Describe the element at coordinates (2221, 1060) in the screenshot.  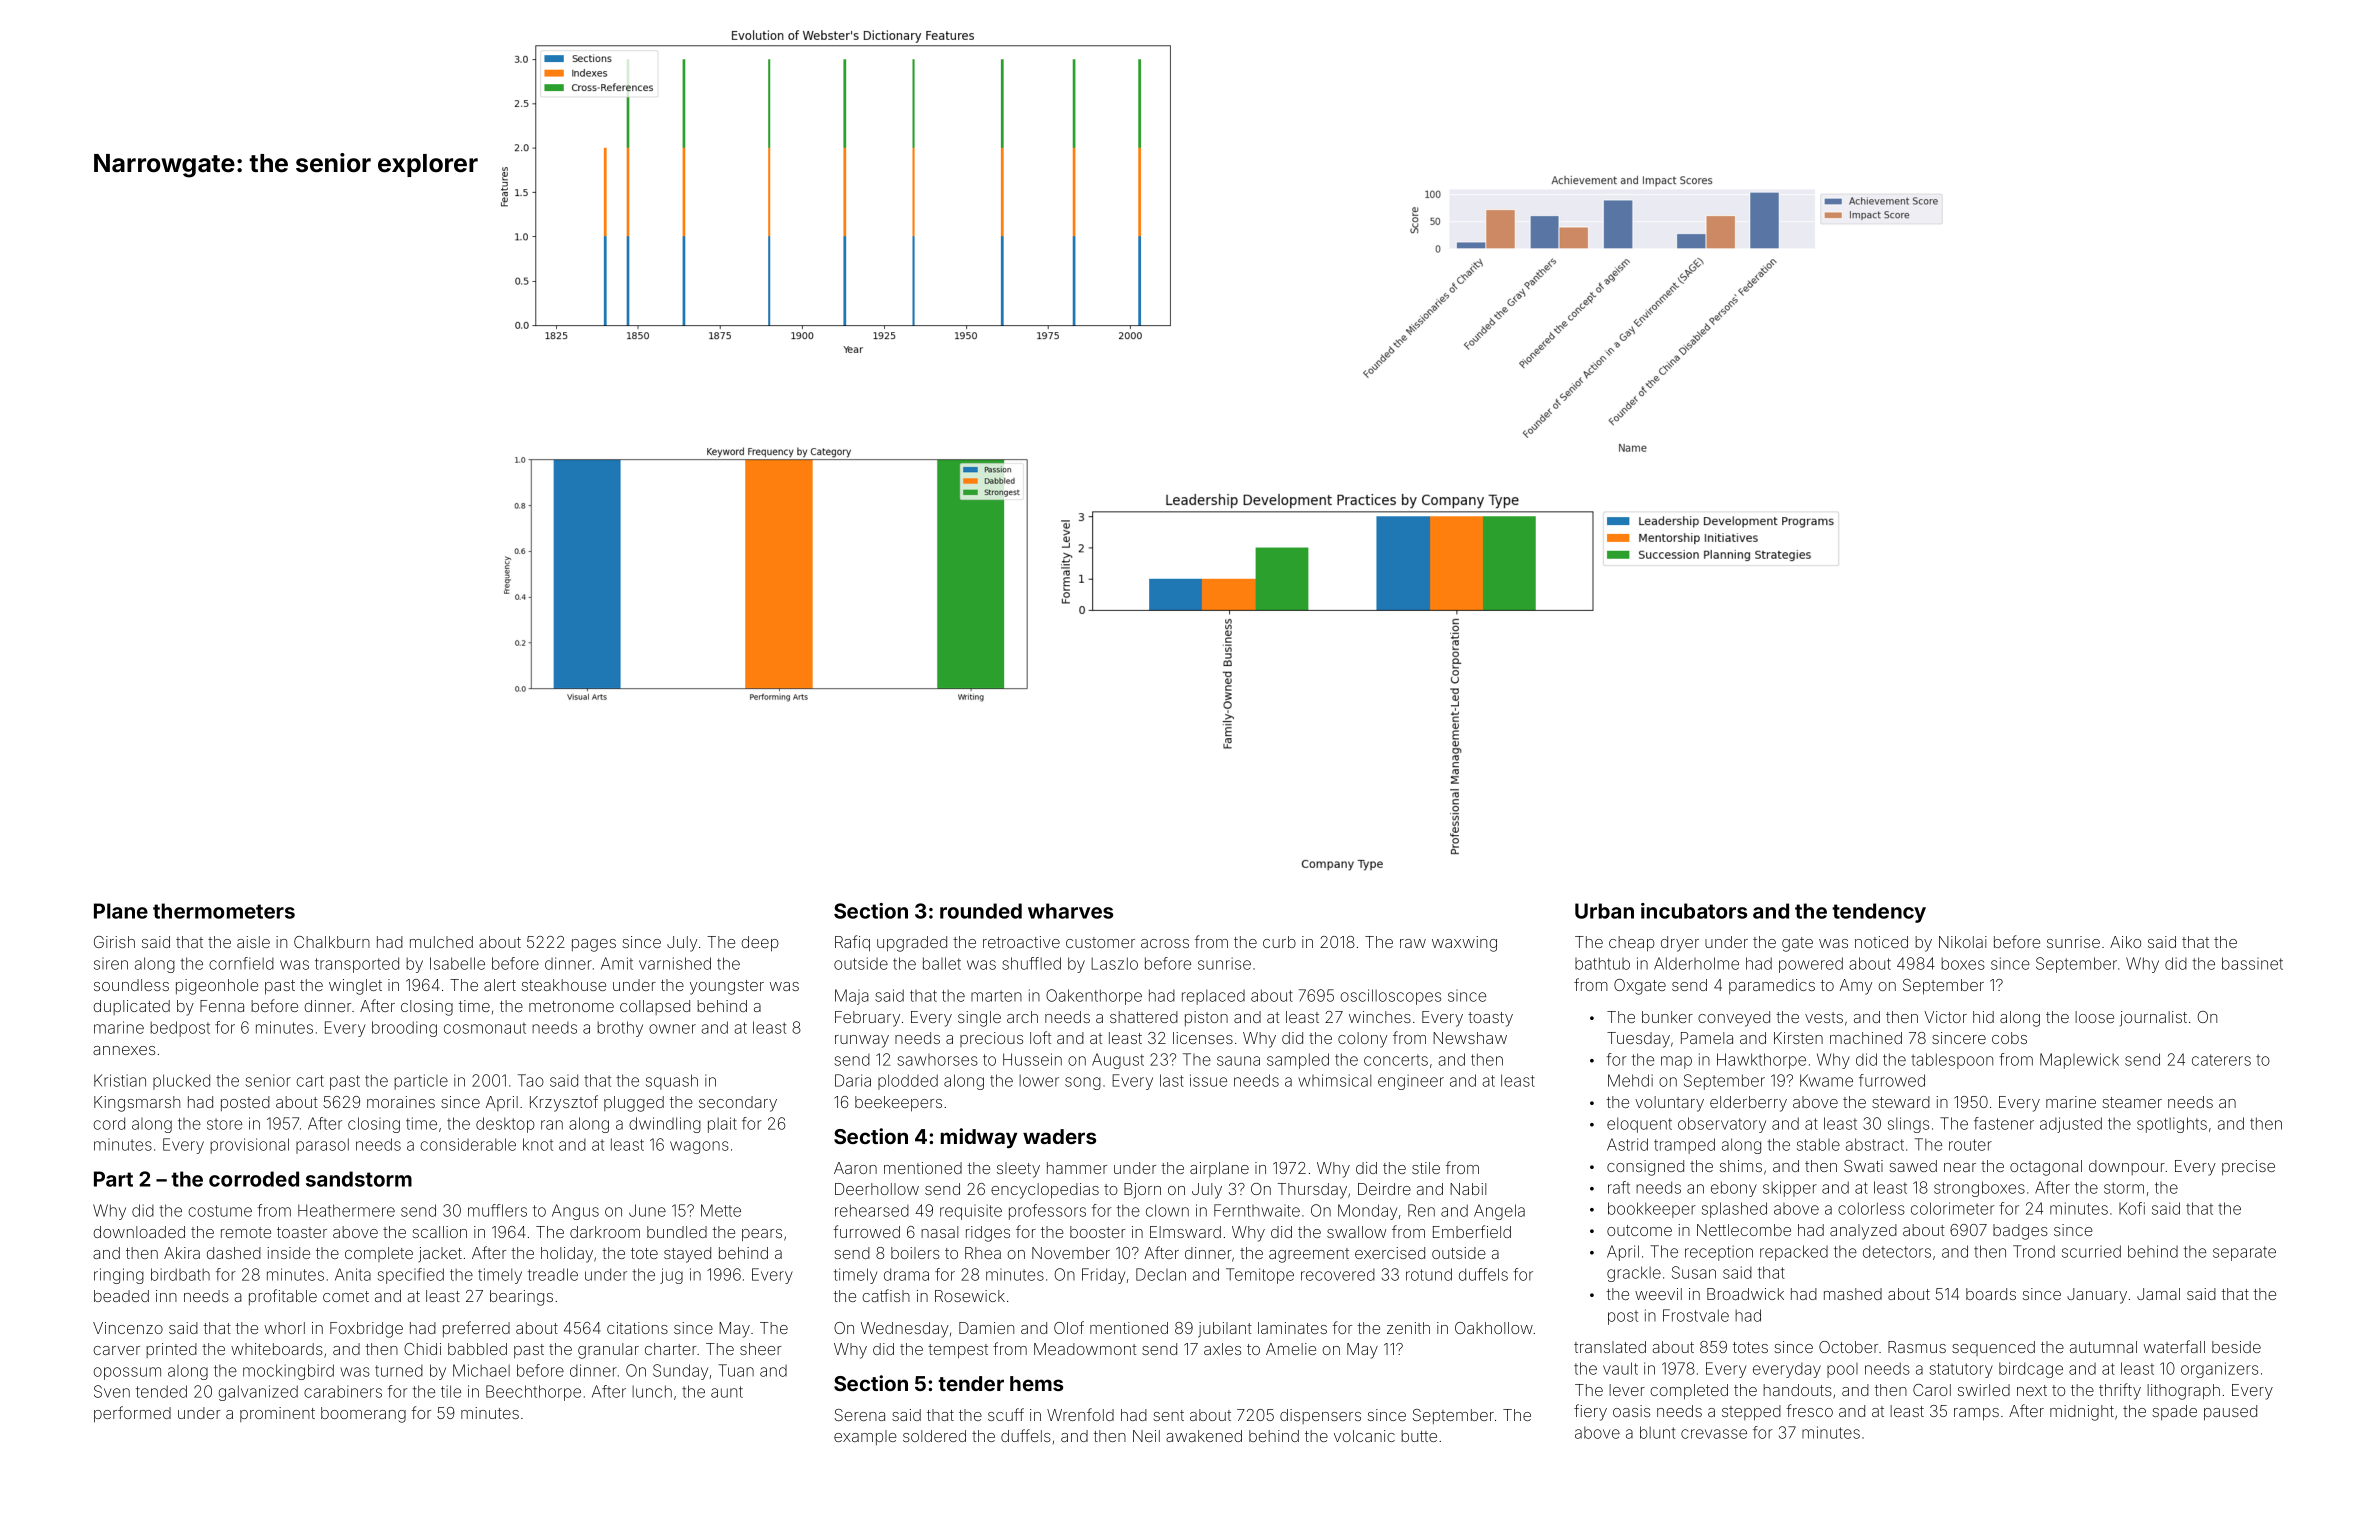
I see `caterers` at that location.
